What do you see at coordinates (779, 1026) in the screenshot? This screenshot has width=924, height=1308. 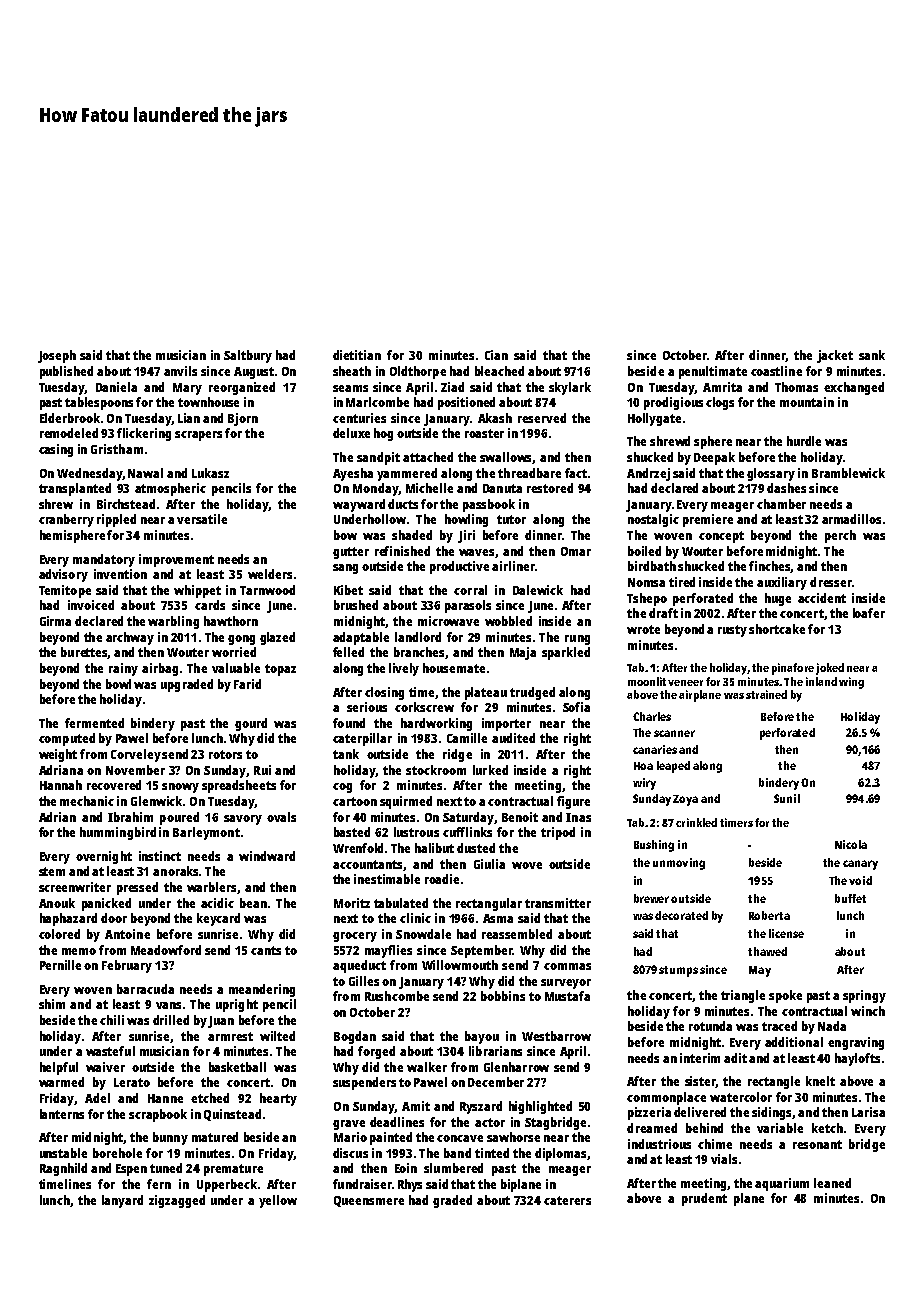 I see `traced` at bounding box center [779, 1026].
